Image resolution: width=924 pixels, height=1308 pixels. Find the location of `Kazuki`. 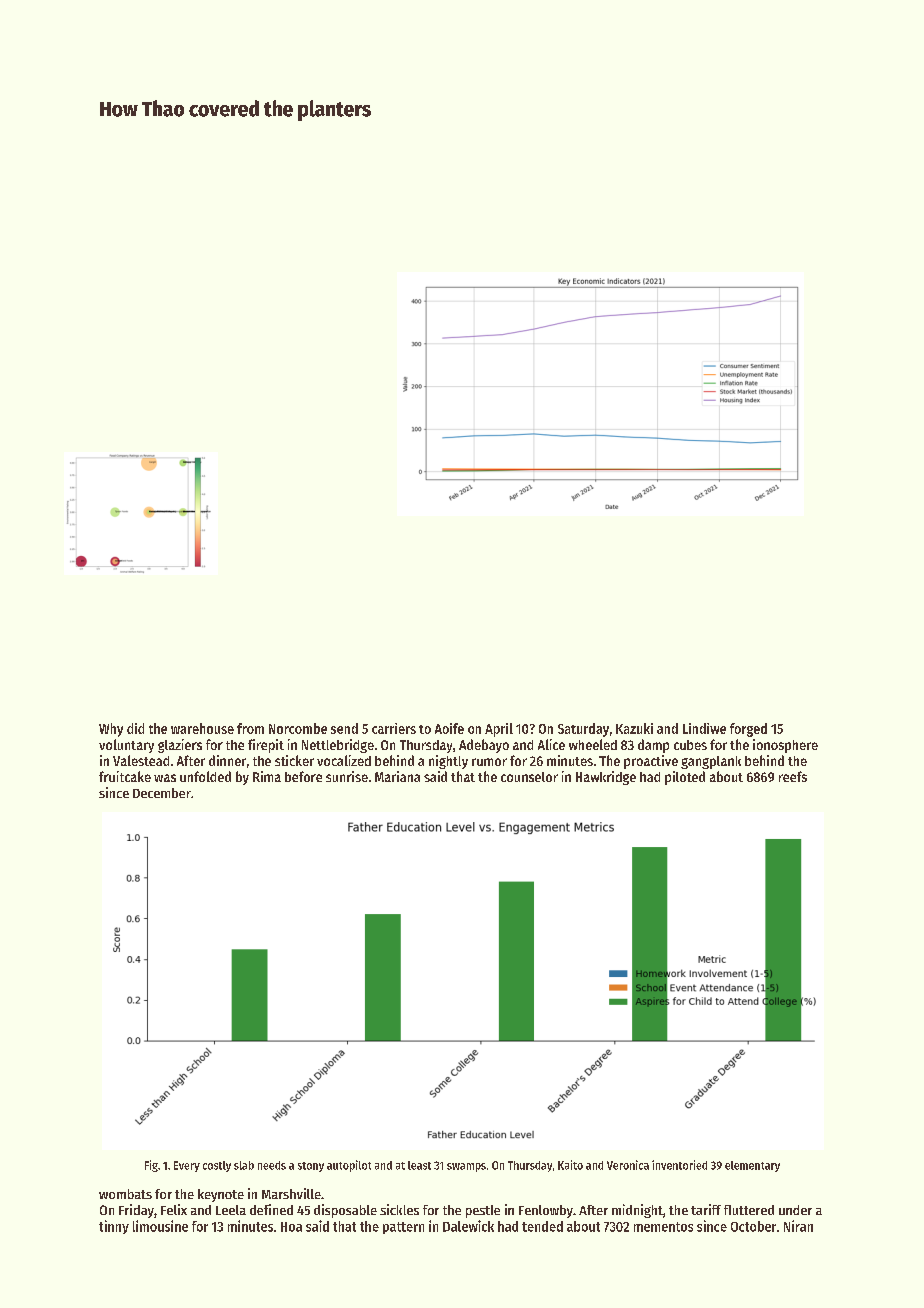

Kazuki is located at coordinates (634, 728).
